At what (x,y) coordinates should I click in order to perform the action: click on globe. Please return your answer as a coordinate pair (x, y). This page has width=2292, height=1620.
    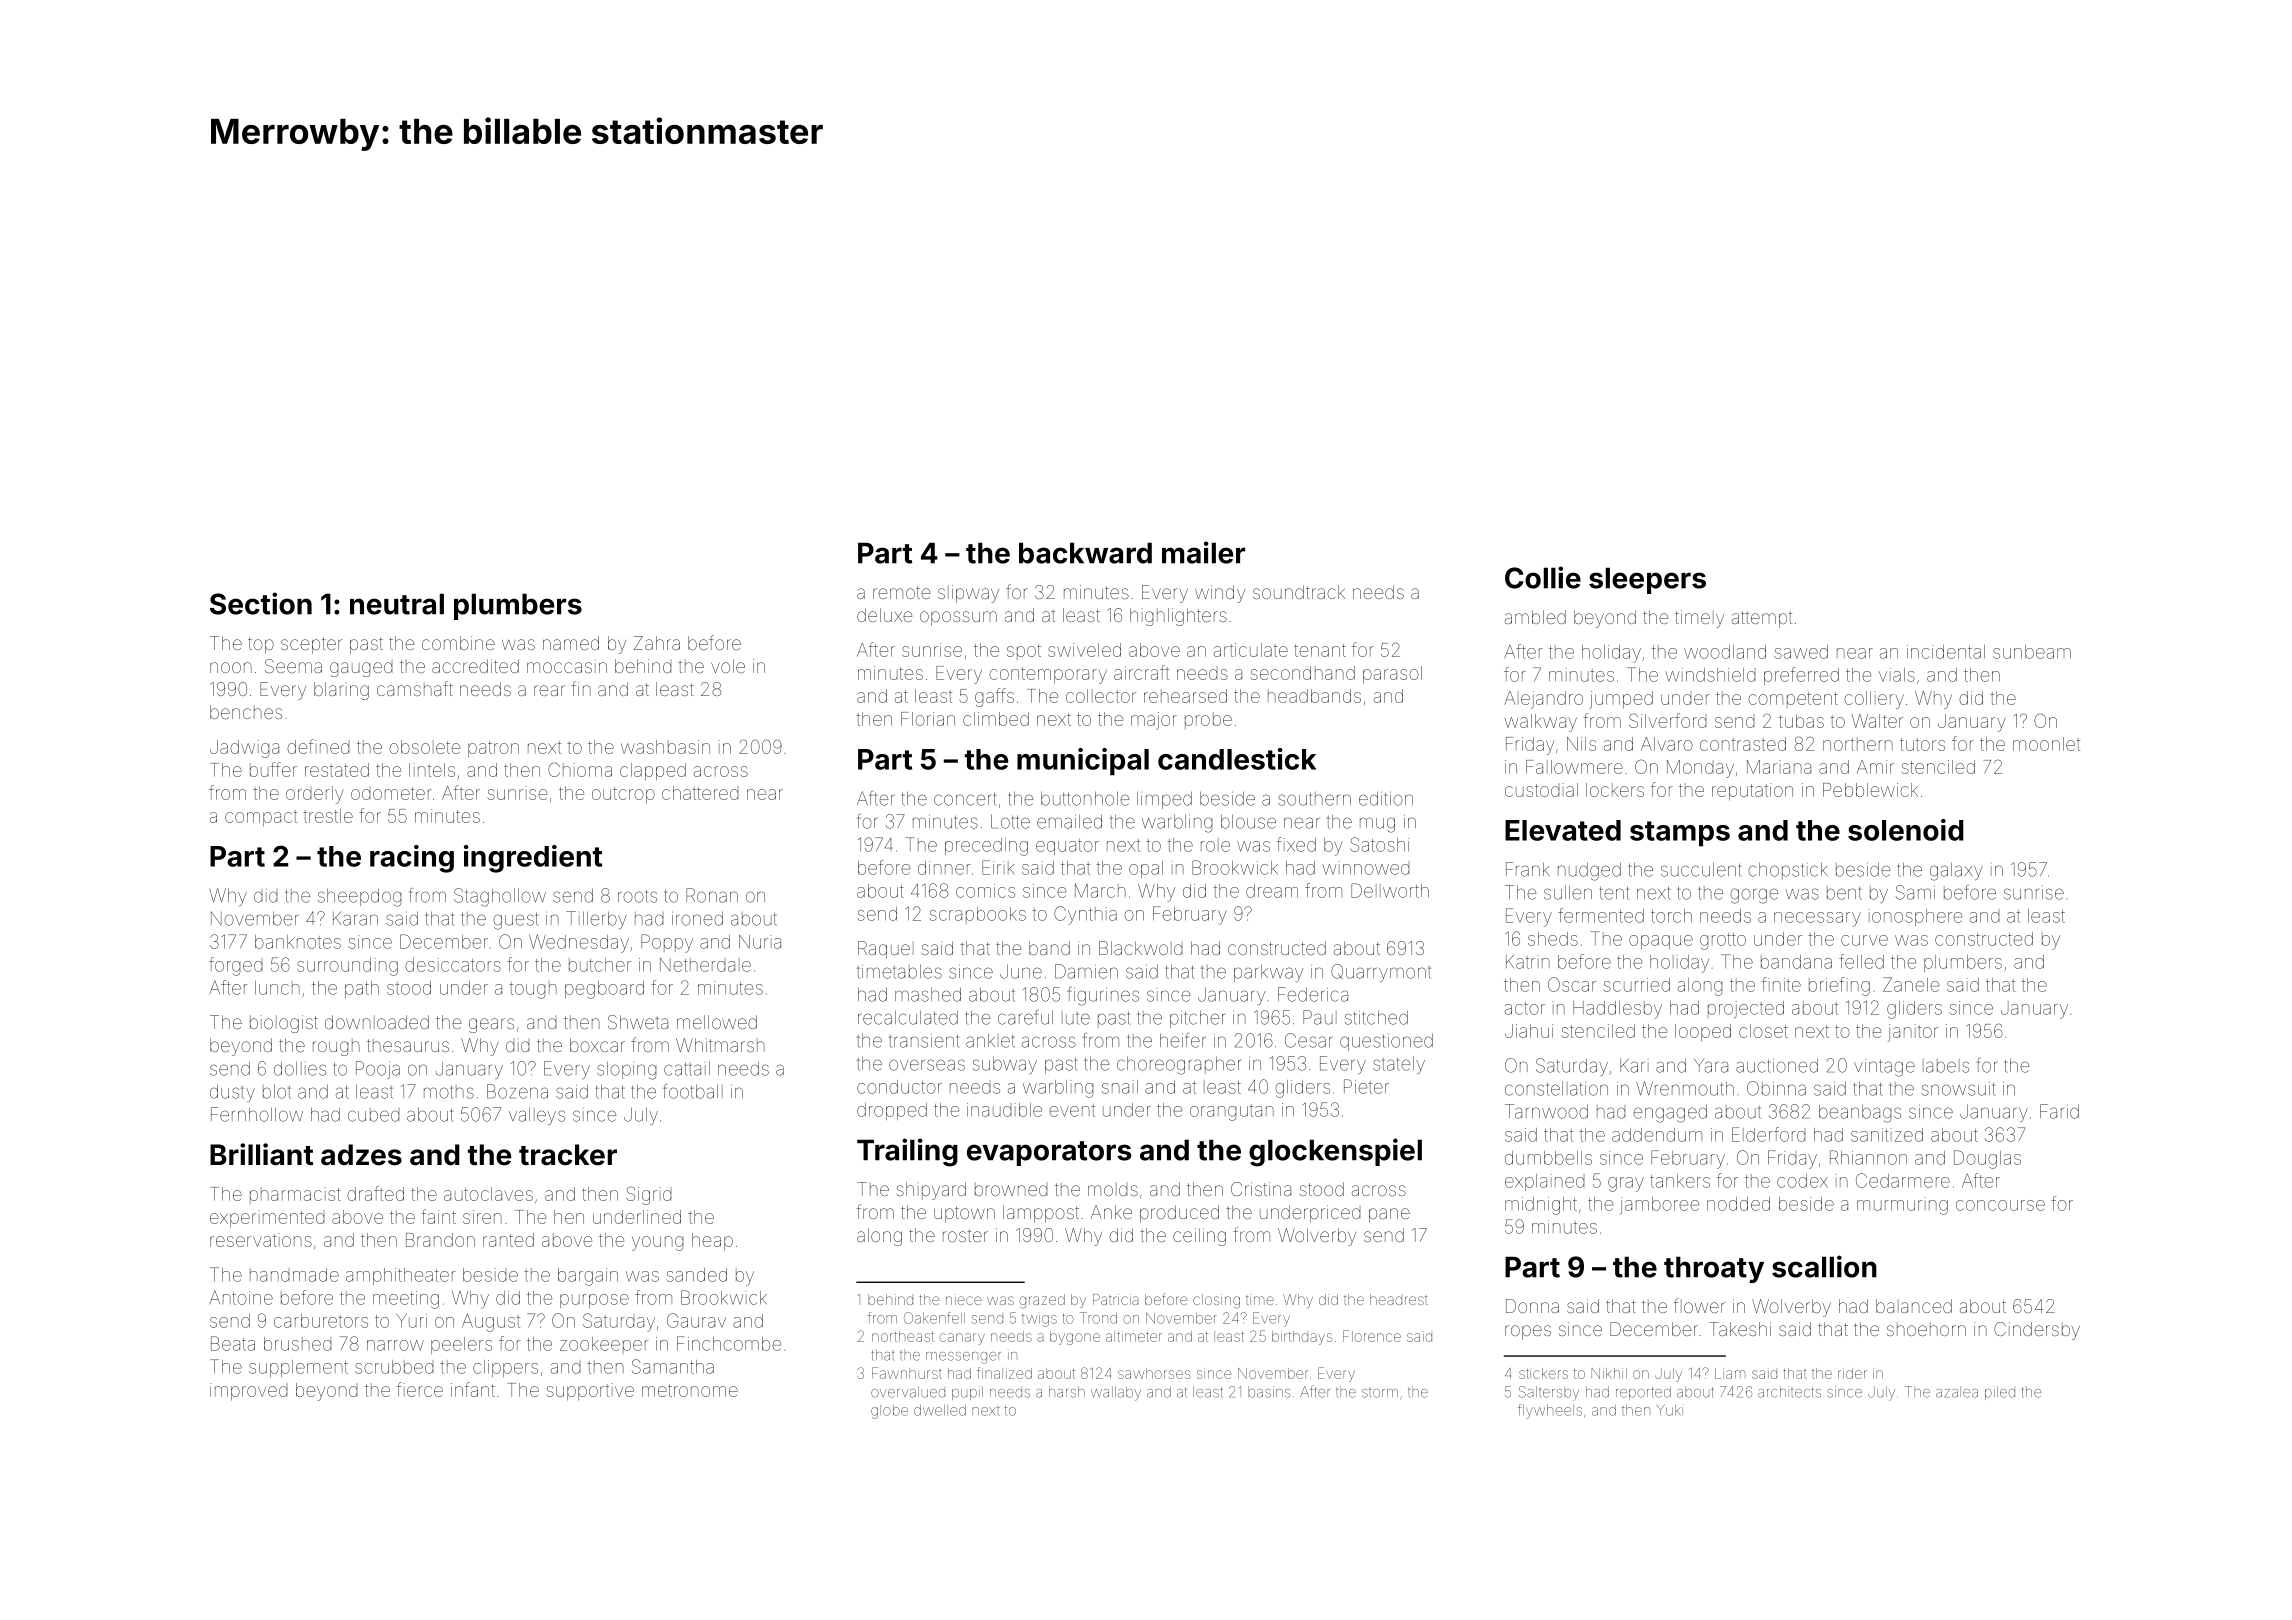
    Looking at the image, I should click on (889, 1412).
